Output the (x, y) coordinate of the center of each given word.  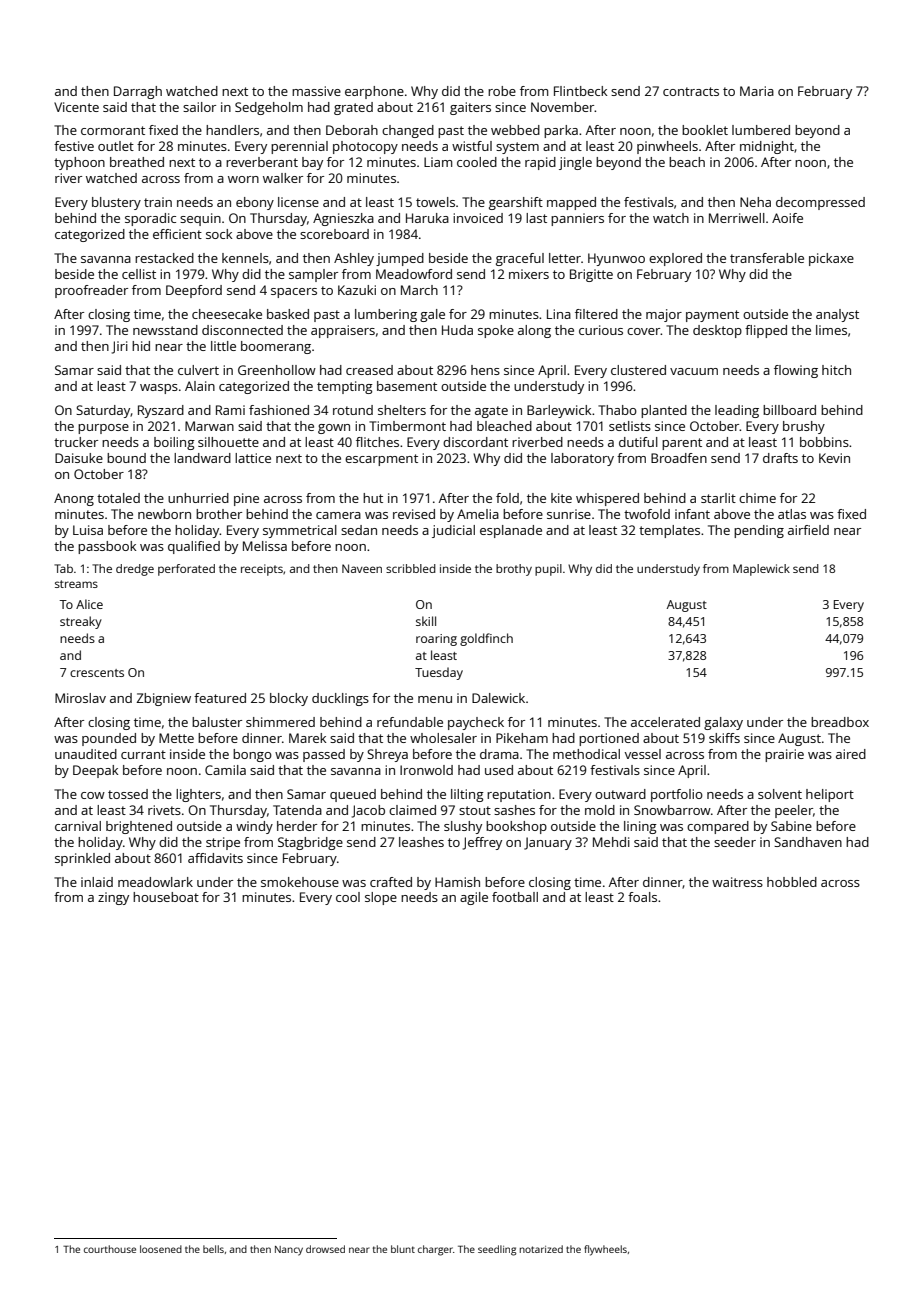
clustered (638, 370)
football (515, 897)
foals (642, 897)
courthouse (110, 1249)
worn (243, 179)
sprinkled (82, 859)
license (298, 202)
